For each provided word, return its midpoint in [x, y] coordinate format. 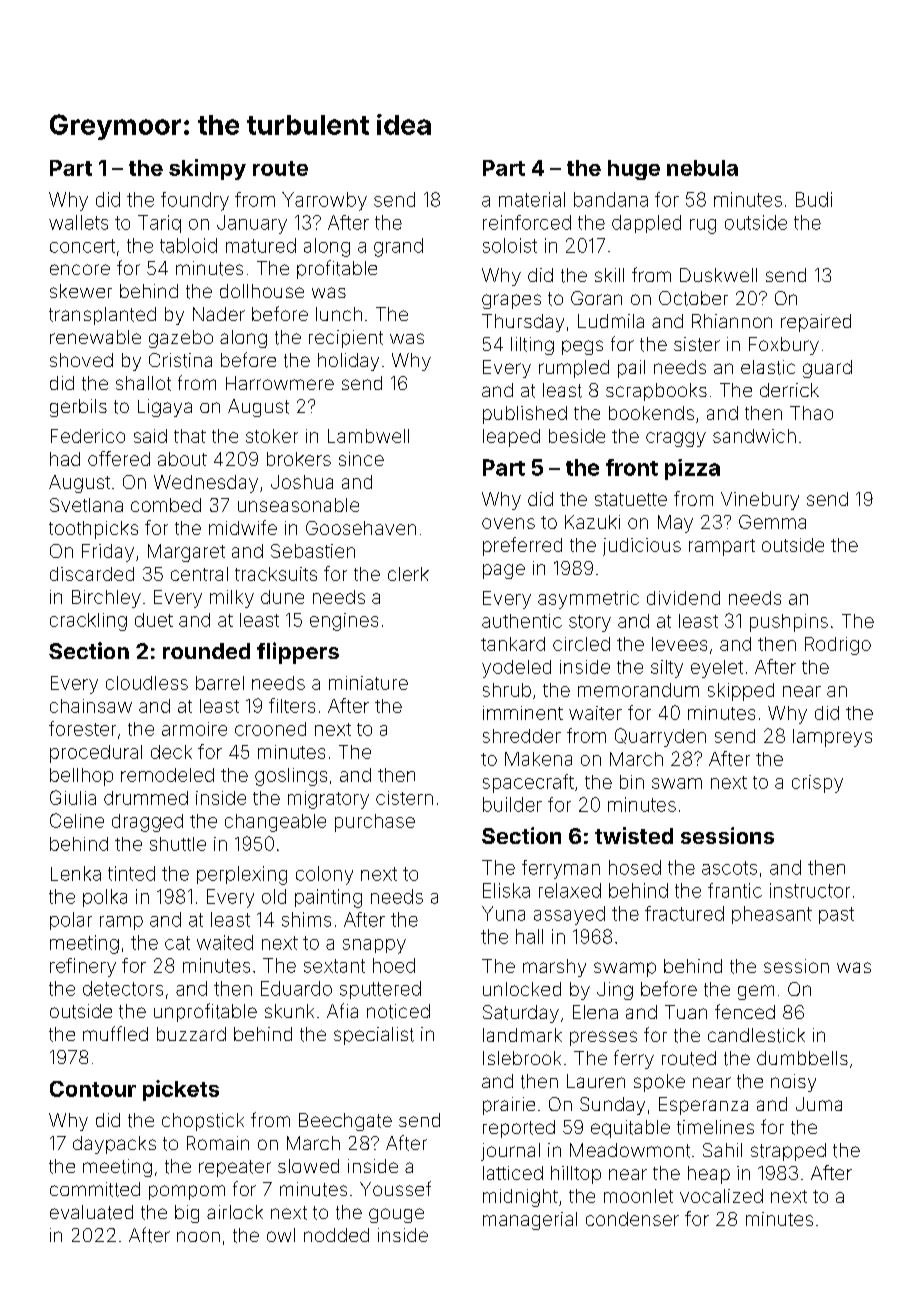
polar [71, 921]
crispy [817, 784]
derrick [789, 390]
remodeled [167, 775]
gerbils [78, 408]
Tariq [159, 224]
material [532, 199]
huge [634, 170]
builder [512, 804]
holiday [348, 362]
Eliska [506, 890]
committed [95, 1189]
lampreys [832, 738]
